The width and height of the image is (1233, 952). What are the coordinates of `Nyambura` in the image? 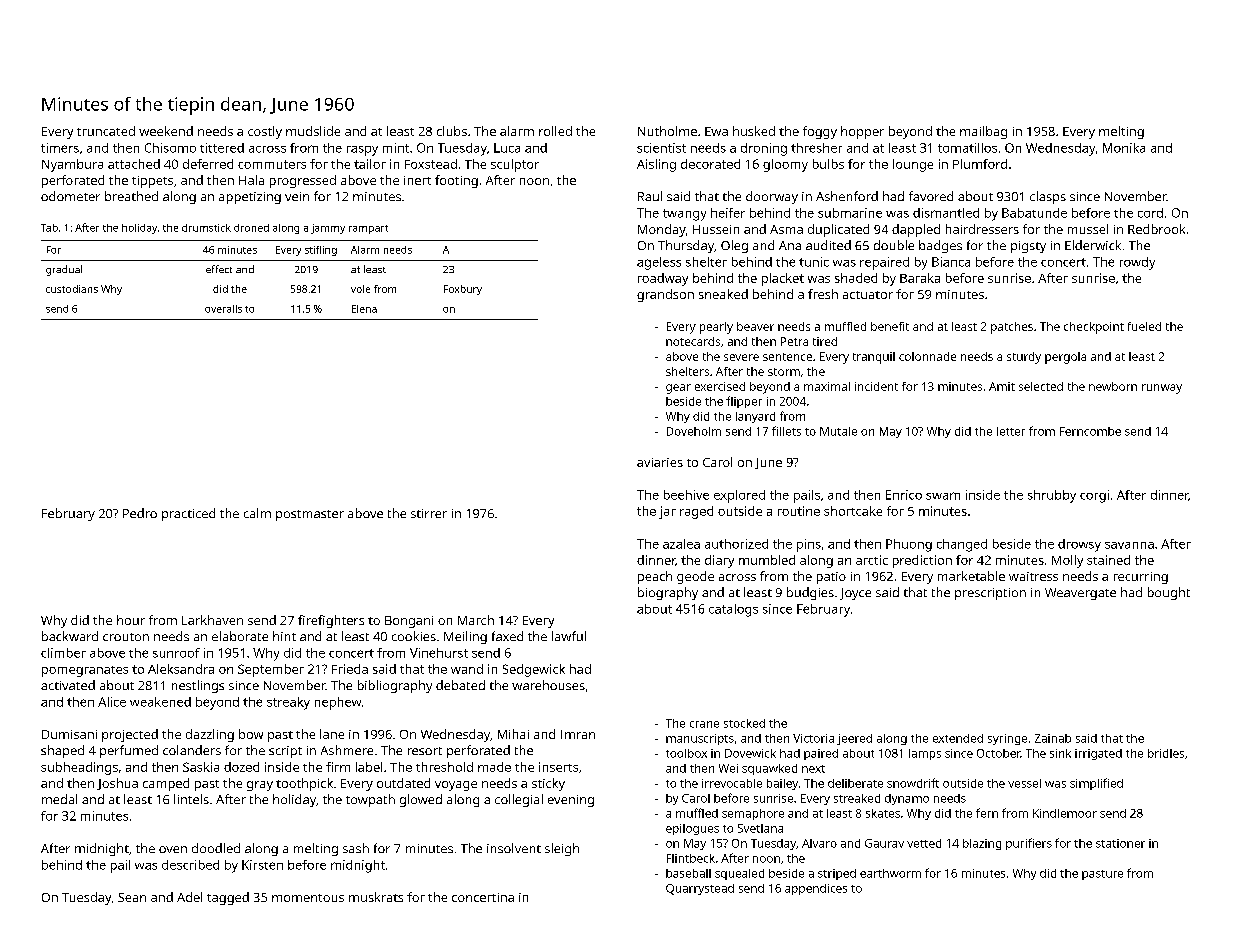 It's located at (72, 165).
